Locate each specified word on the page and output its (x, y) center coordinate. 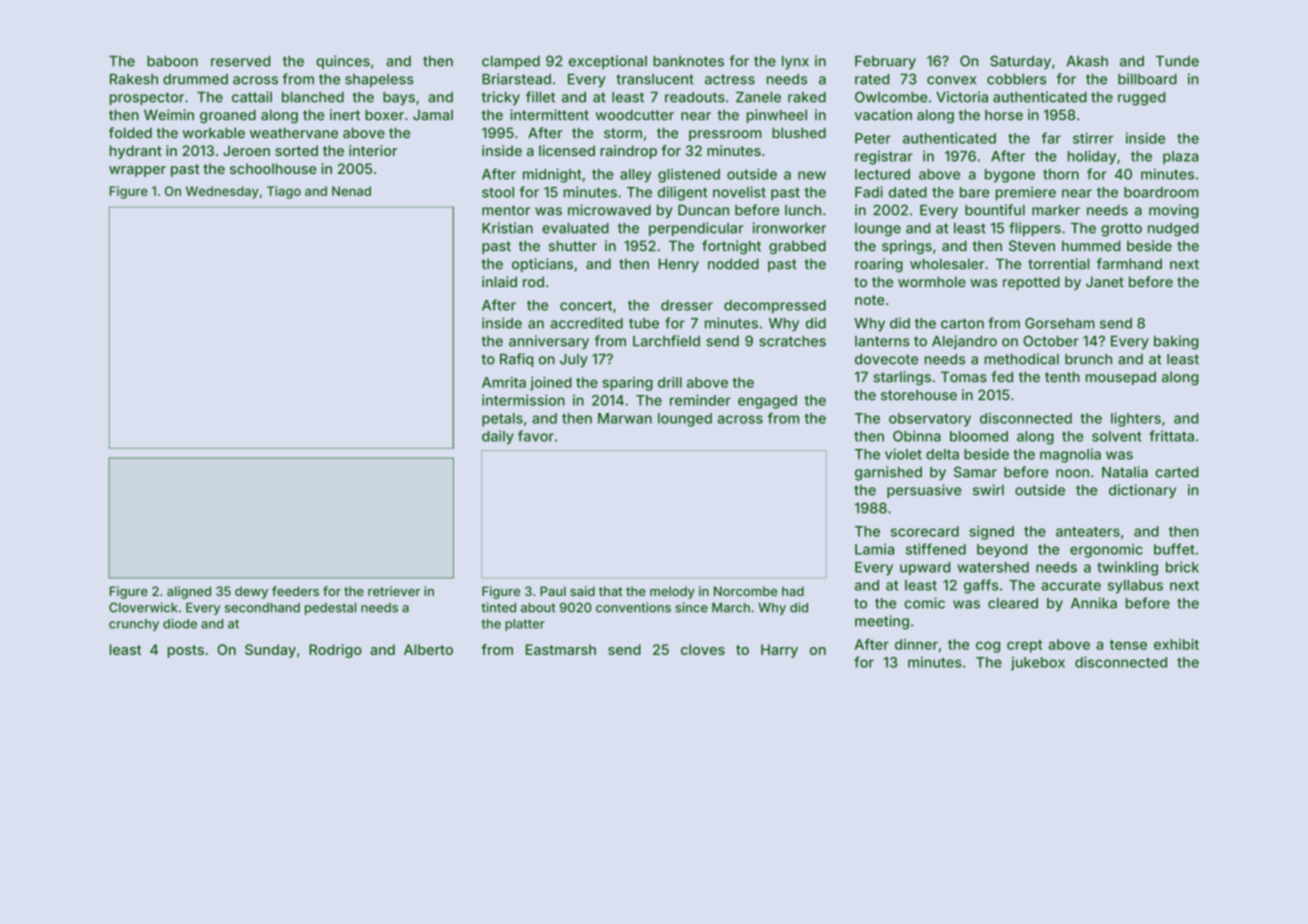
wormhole (932, 282)
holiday (1092, 157)
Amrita (504, 382)
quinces (343, 62)
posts (186, 651)
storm (623, 133)
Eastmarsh (561, 649)
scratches (792, 341)
